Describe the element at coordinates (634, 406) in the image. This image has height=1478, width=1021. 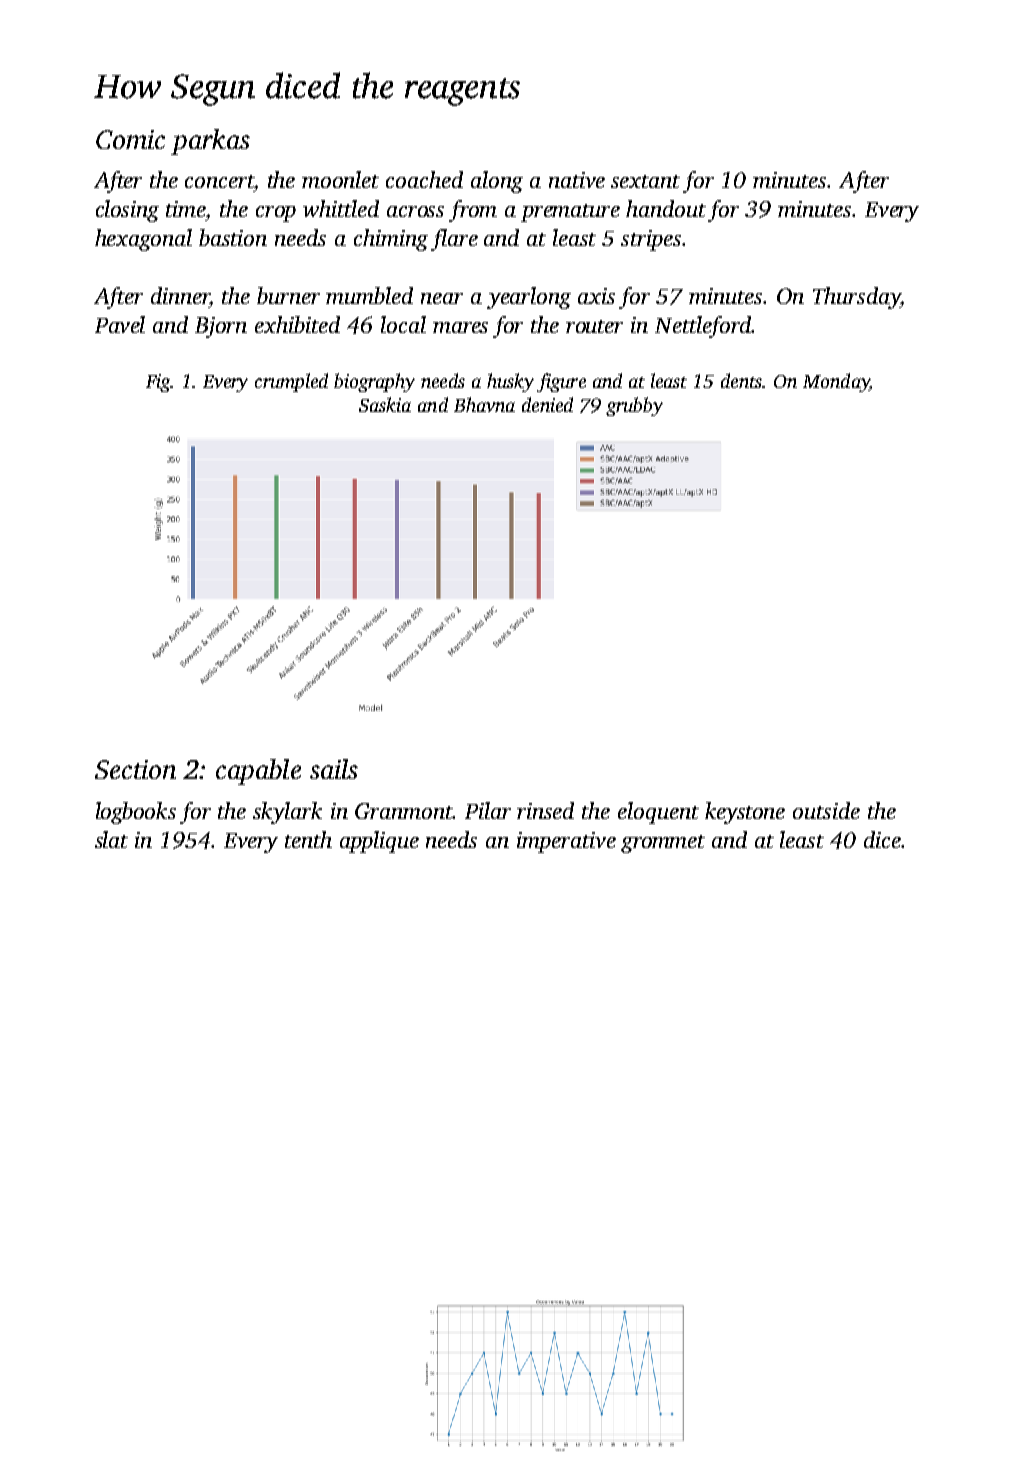
I see `grubby` at that location.
